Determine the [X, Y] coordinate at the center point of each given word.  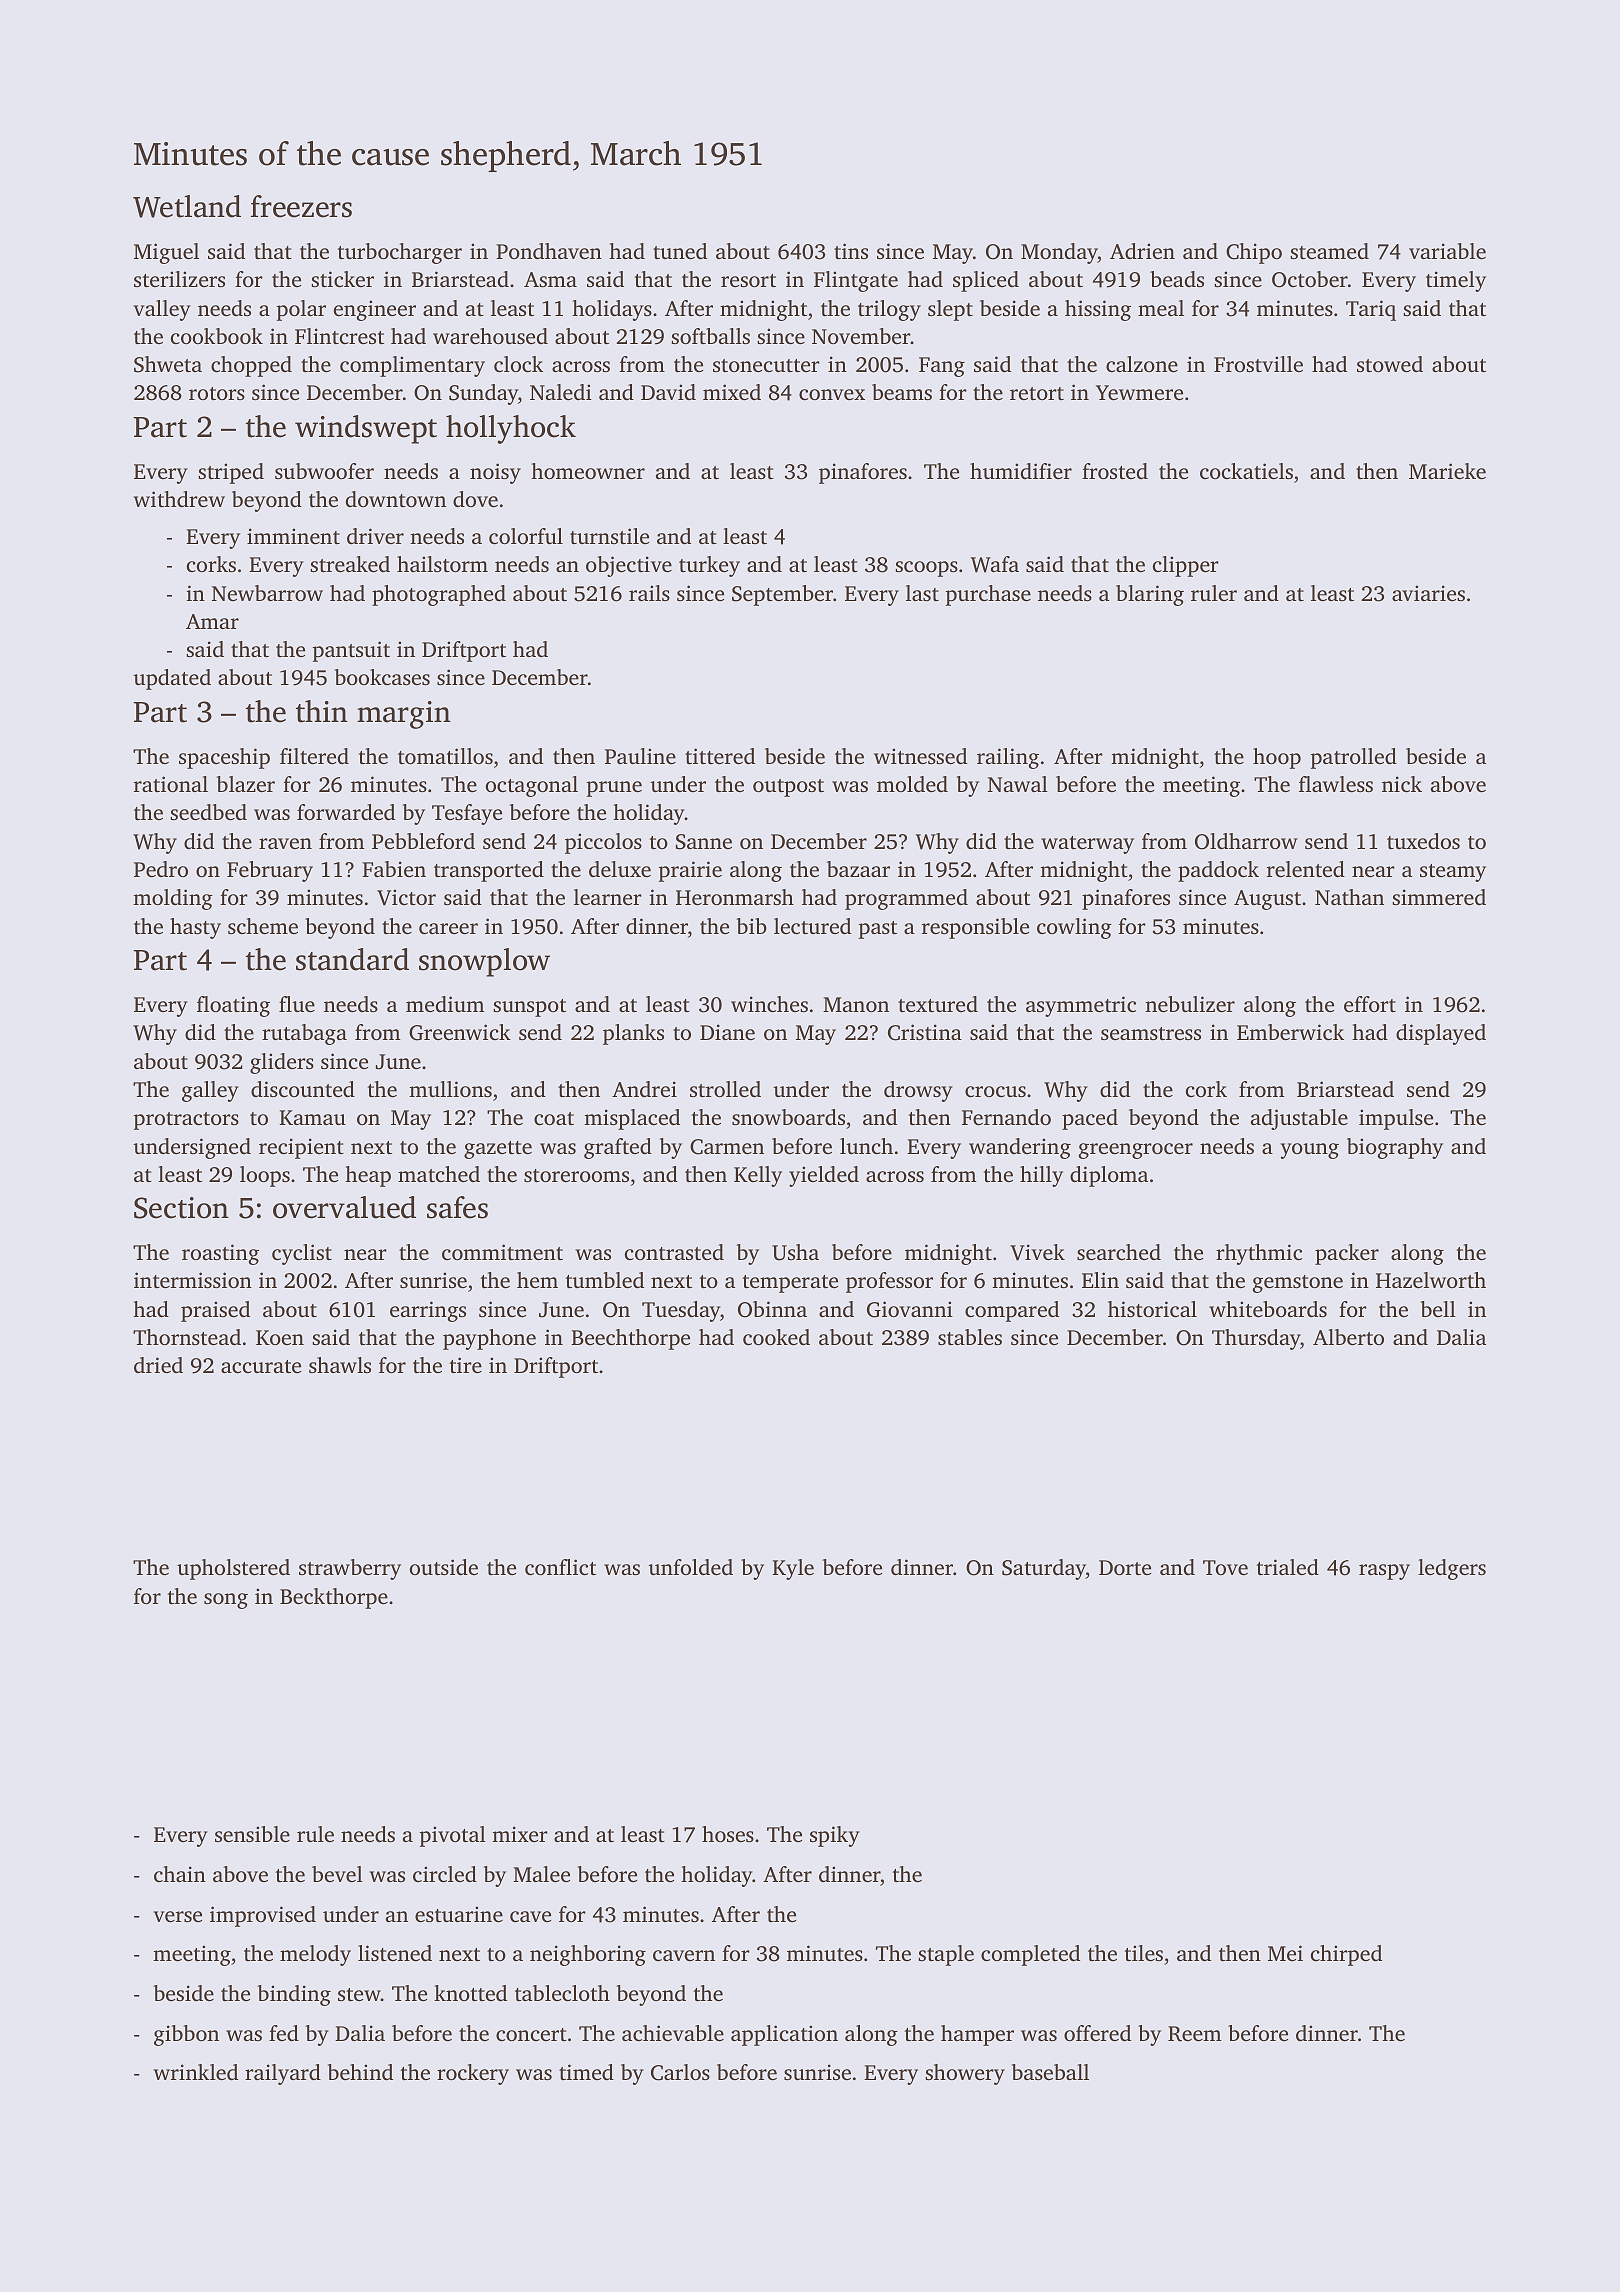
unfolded [690, 1567]
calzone [1142, 364]
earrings [428, 1311]
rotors [217, 393]
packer [1347, 1254]
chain [180, 1874]
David [668, 392]
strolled [725, 1089]
